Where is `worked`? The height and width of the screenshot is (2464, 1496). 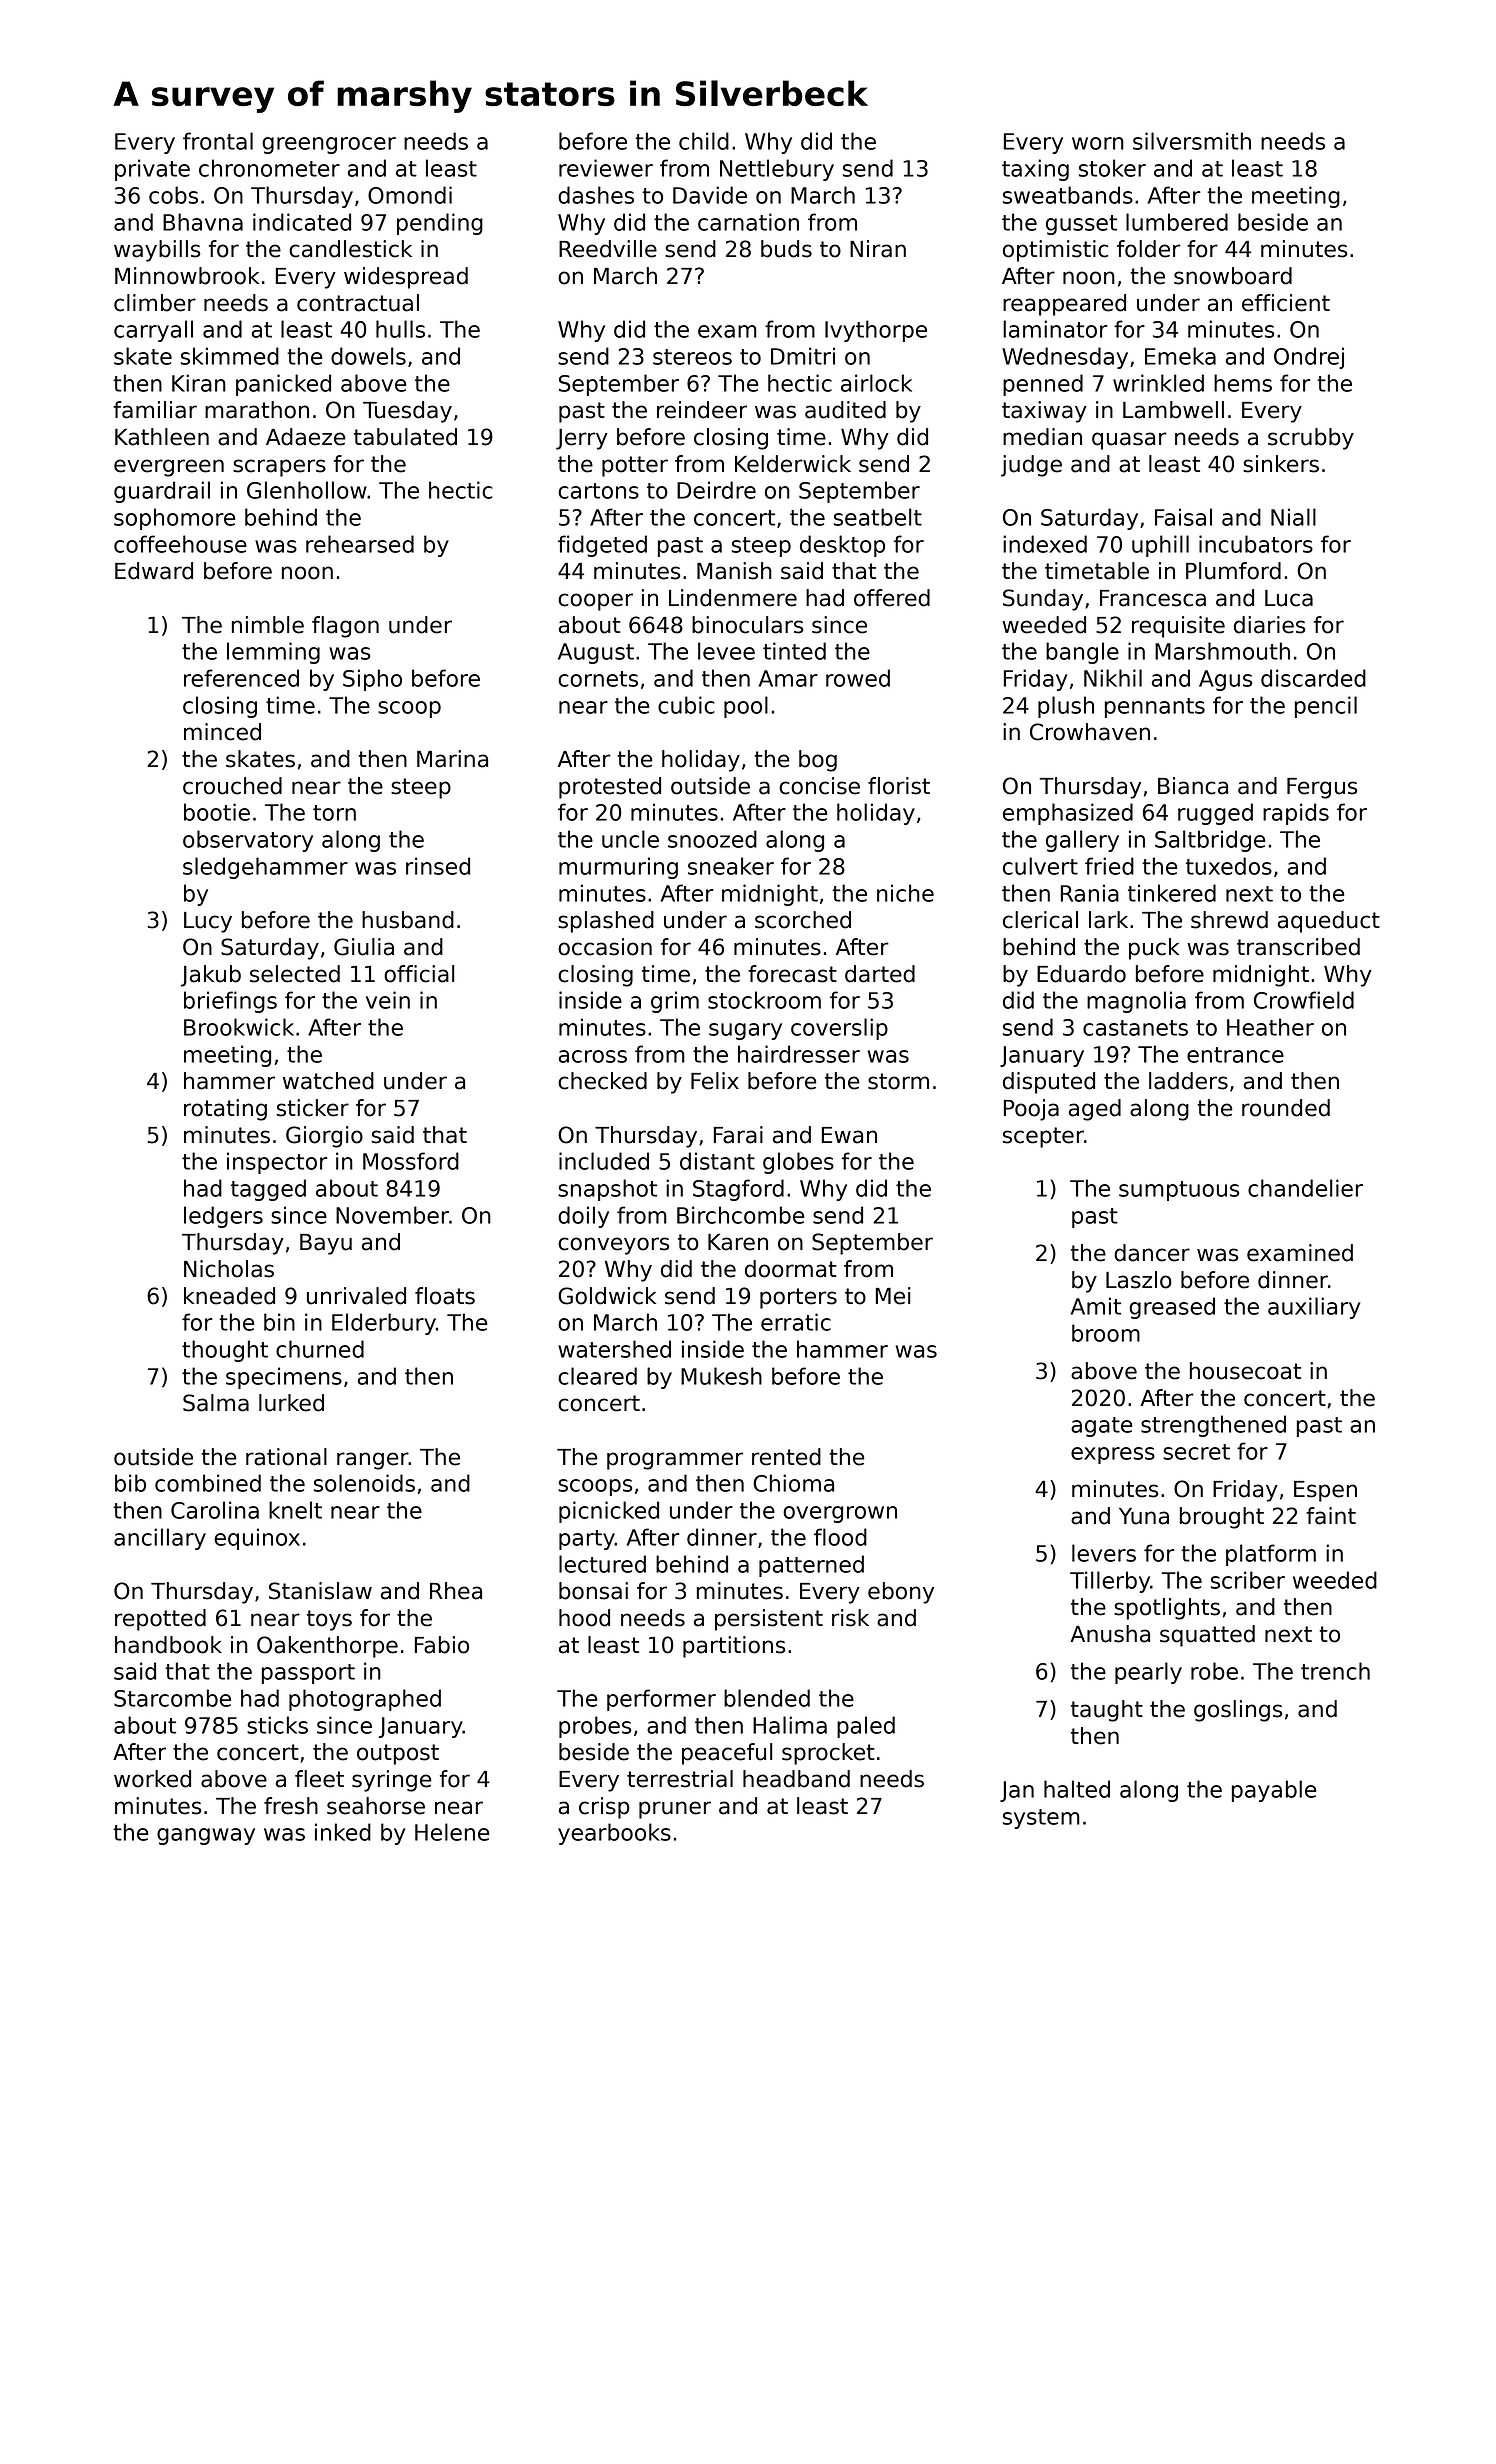 worked is located at coordinates (152, 1779).
